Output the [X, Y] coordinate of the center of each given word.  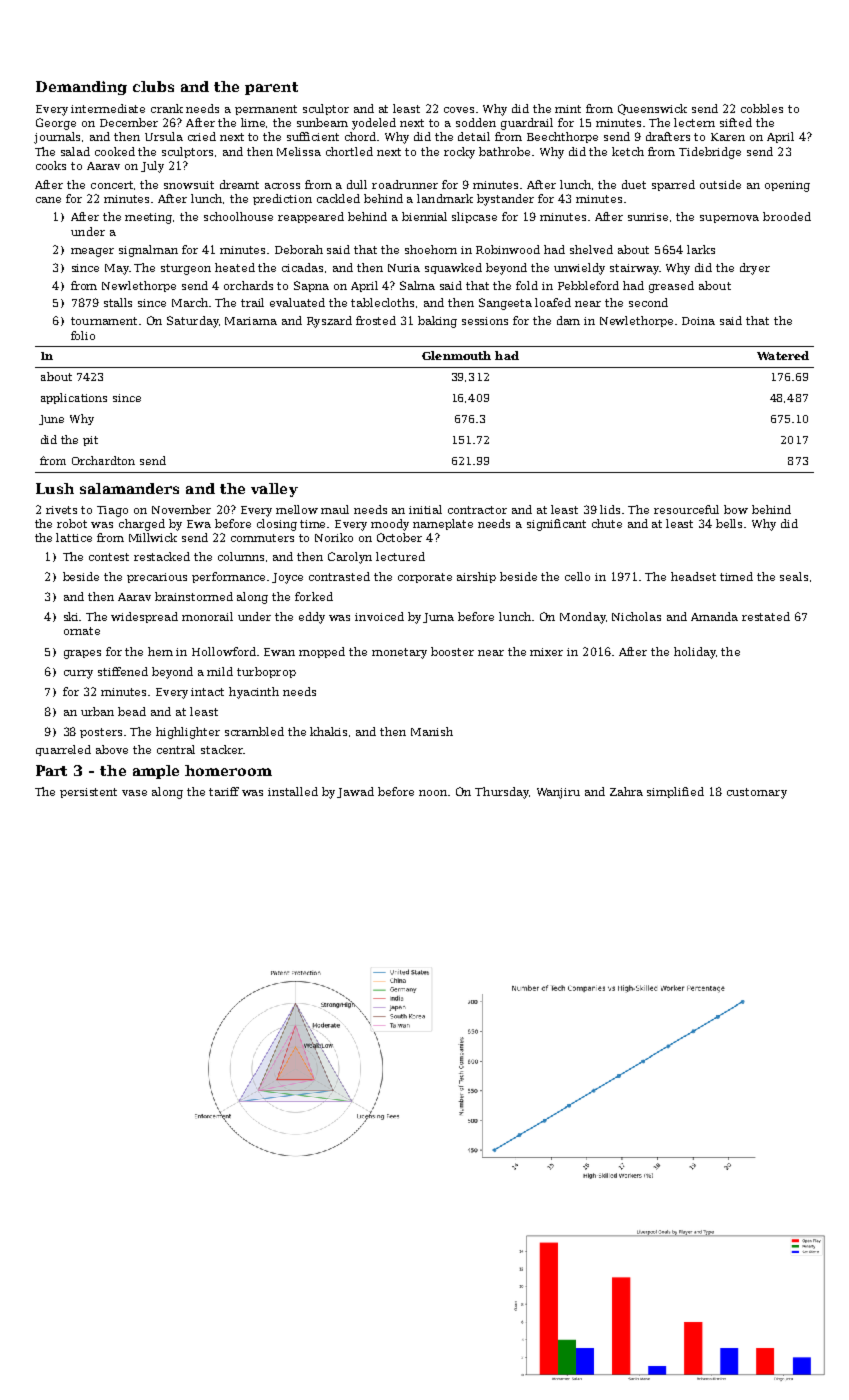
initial [425, 509]
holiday [695, 653]
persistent [88, 793]
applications [74, 398]
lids [610, 509]
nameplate [443, 524]
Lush [55, 488]
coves [459, 110]
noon [433, 793]
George [56, 124]
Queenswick [652, 109]
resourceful [686, 509]
